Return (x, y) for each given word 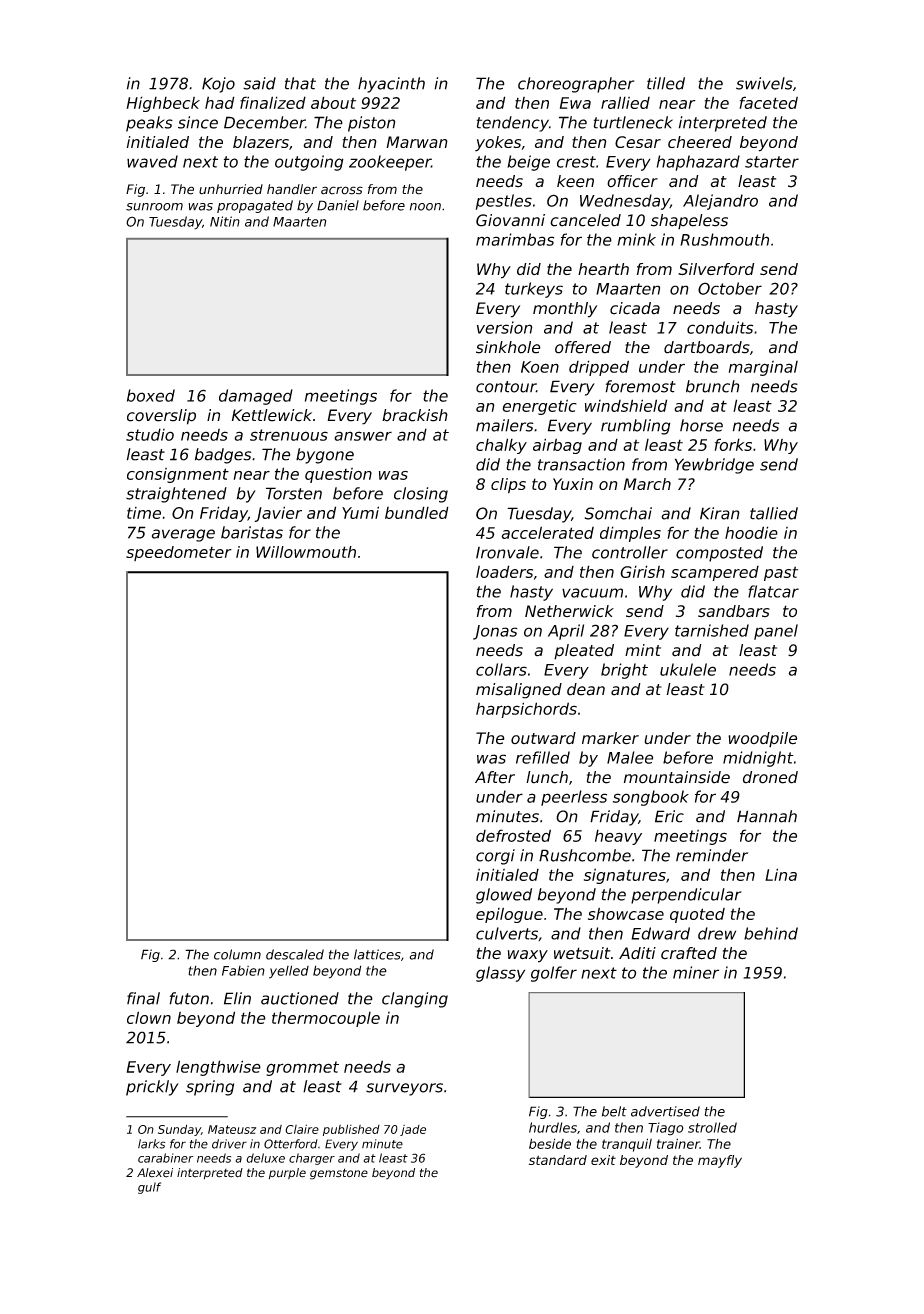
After (495, 777)
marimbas (515, 239)
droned (770, 777)
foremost (640, 386)
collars (501, 669)
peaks (149, 124)
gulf (149, 1188)
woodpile (762, 739)
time (144, 513)
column (237, 954)
